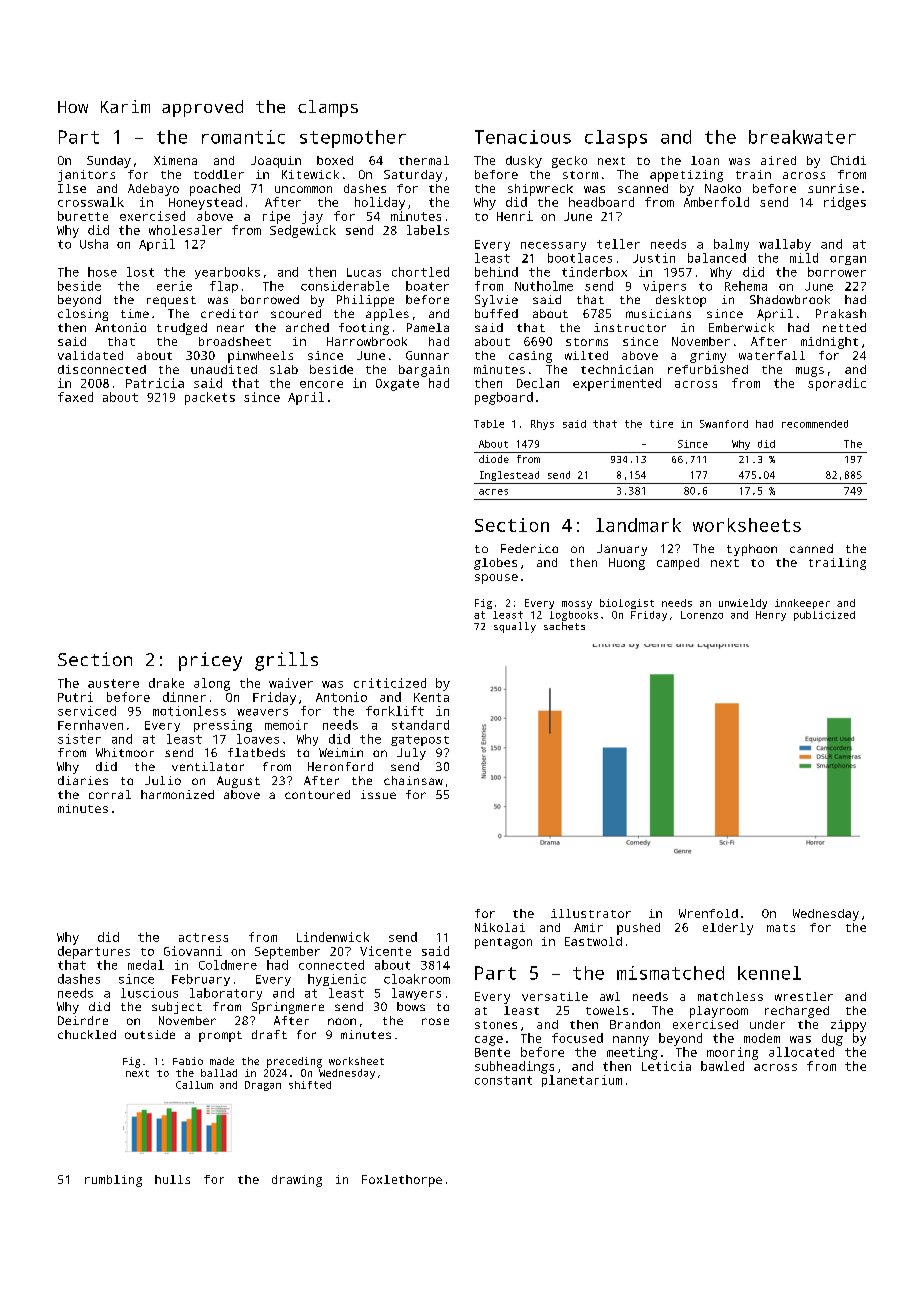  Describe the element at coordinates (837, 564) in the screenshot. I see `trailing` at that location.
